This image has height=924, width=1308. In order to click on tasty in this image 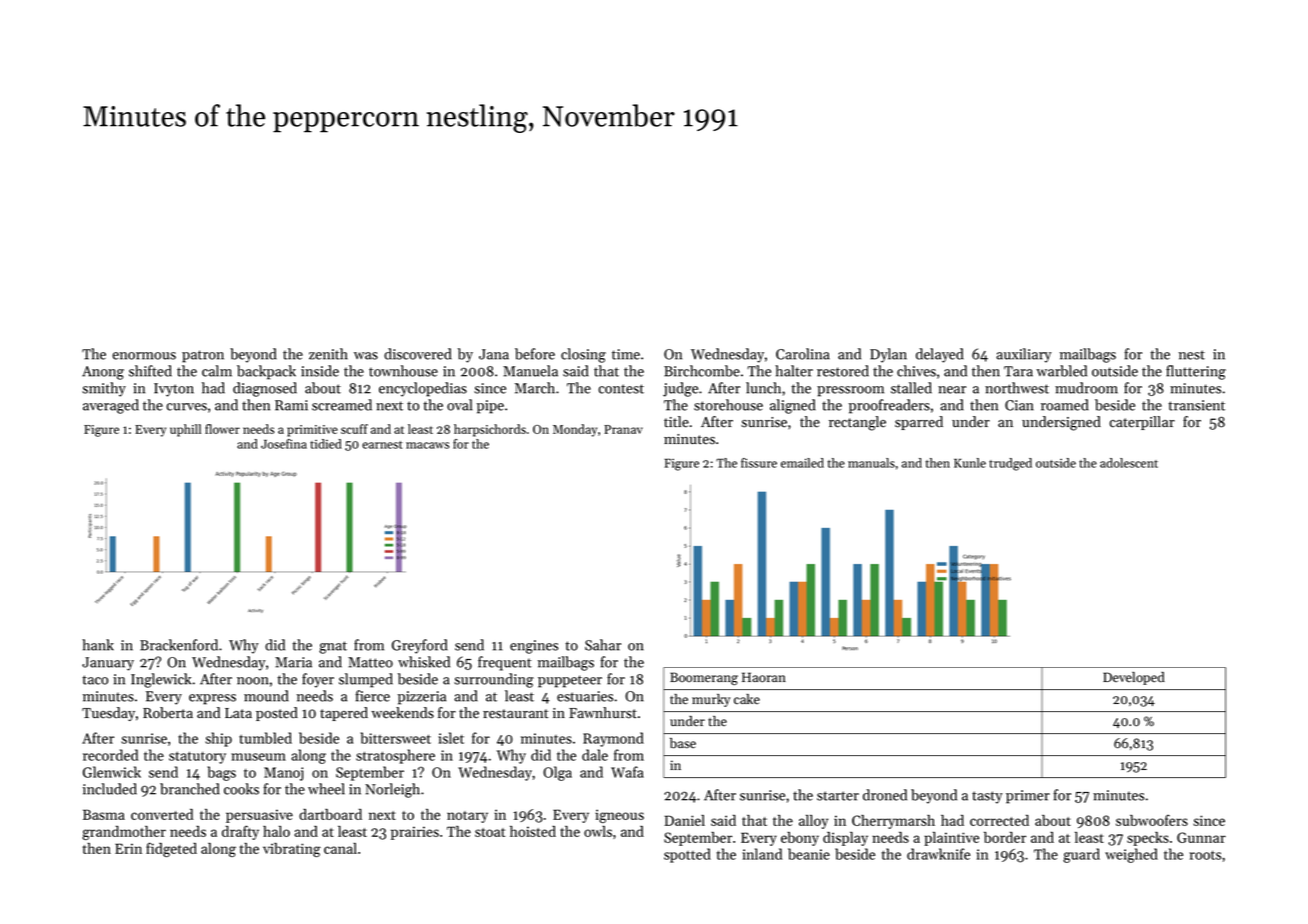, I will do `click(987, 797)`.
